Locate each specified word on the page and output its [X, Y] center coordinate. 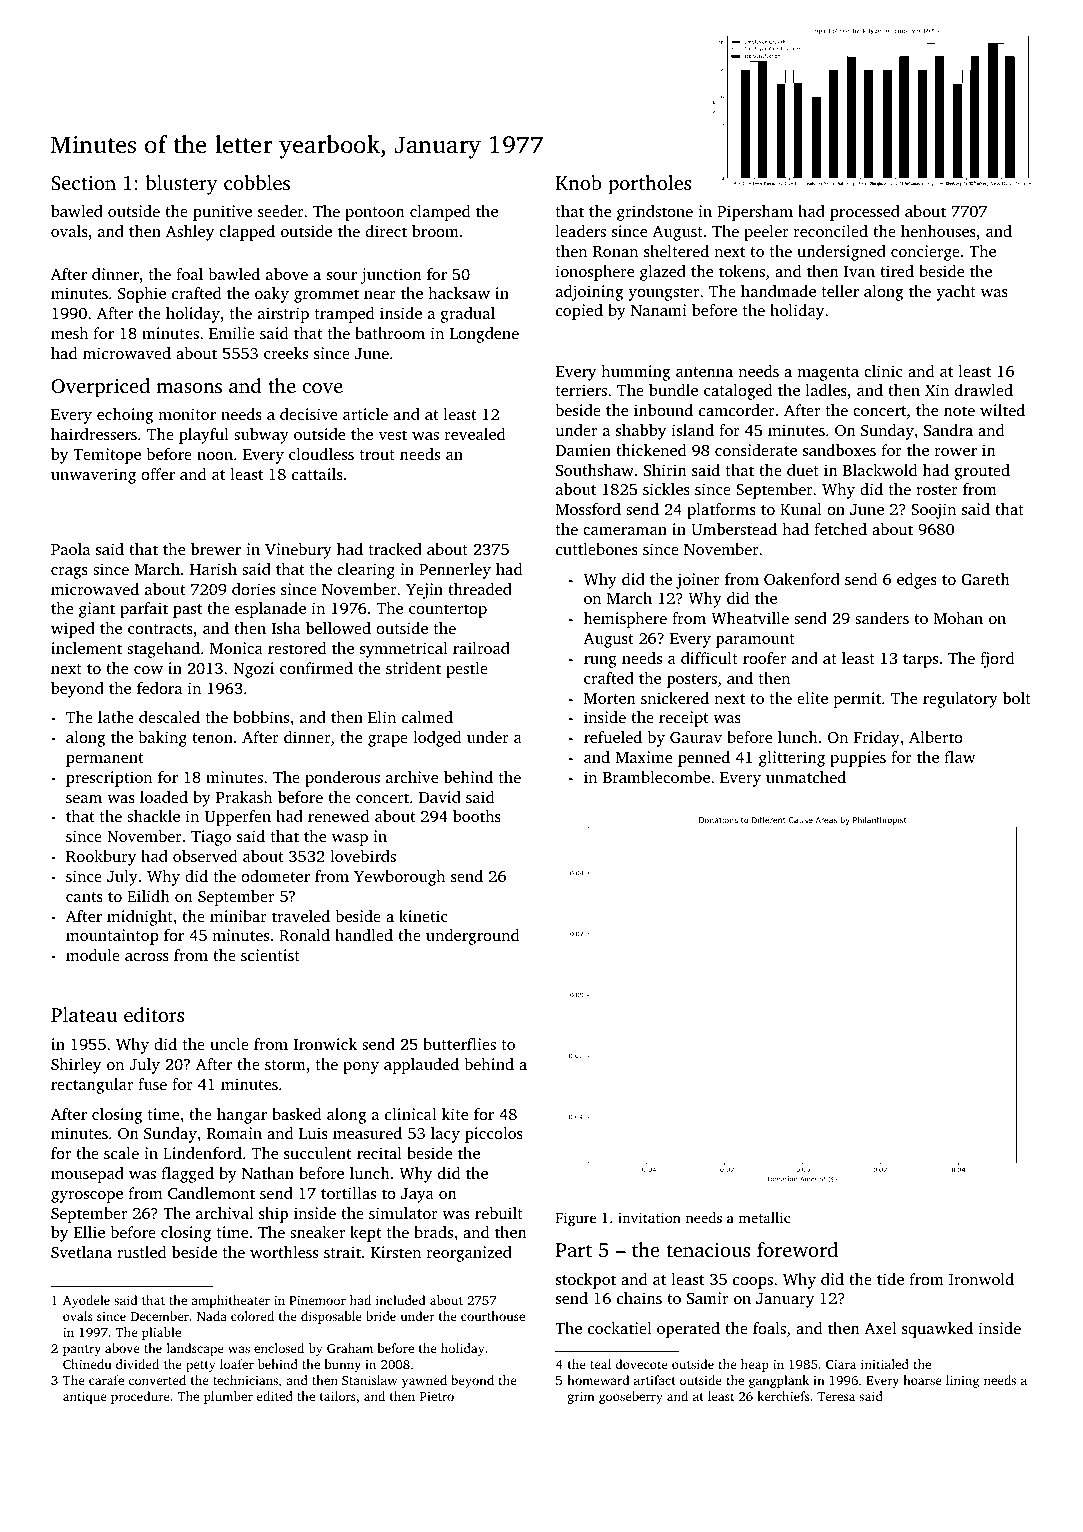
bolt [1017, 698]
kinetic [423, 916]
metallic [764, 1217]
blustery [181, 185]
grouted [982, 472]
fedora [159, 688]
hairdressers [94, 434]
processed [865, 213]
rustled [141, 1252]
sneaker [317, 1232]
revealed [475, 434]
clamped [440, 213]
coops [753, 1283]
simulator [403, 1213]
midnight [140, 918]
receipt [684, 719]
